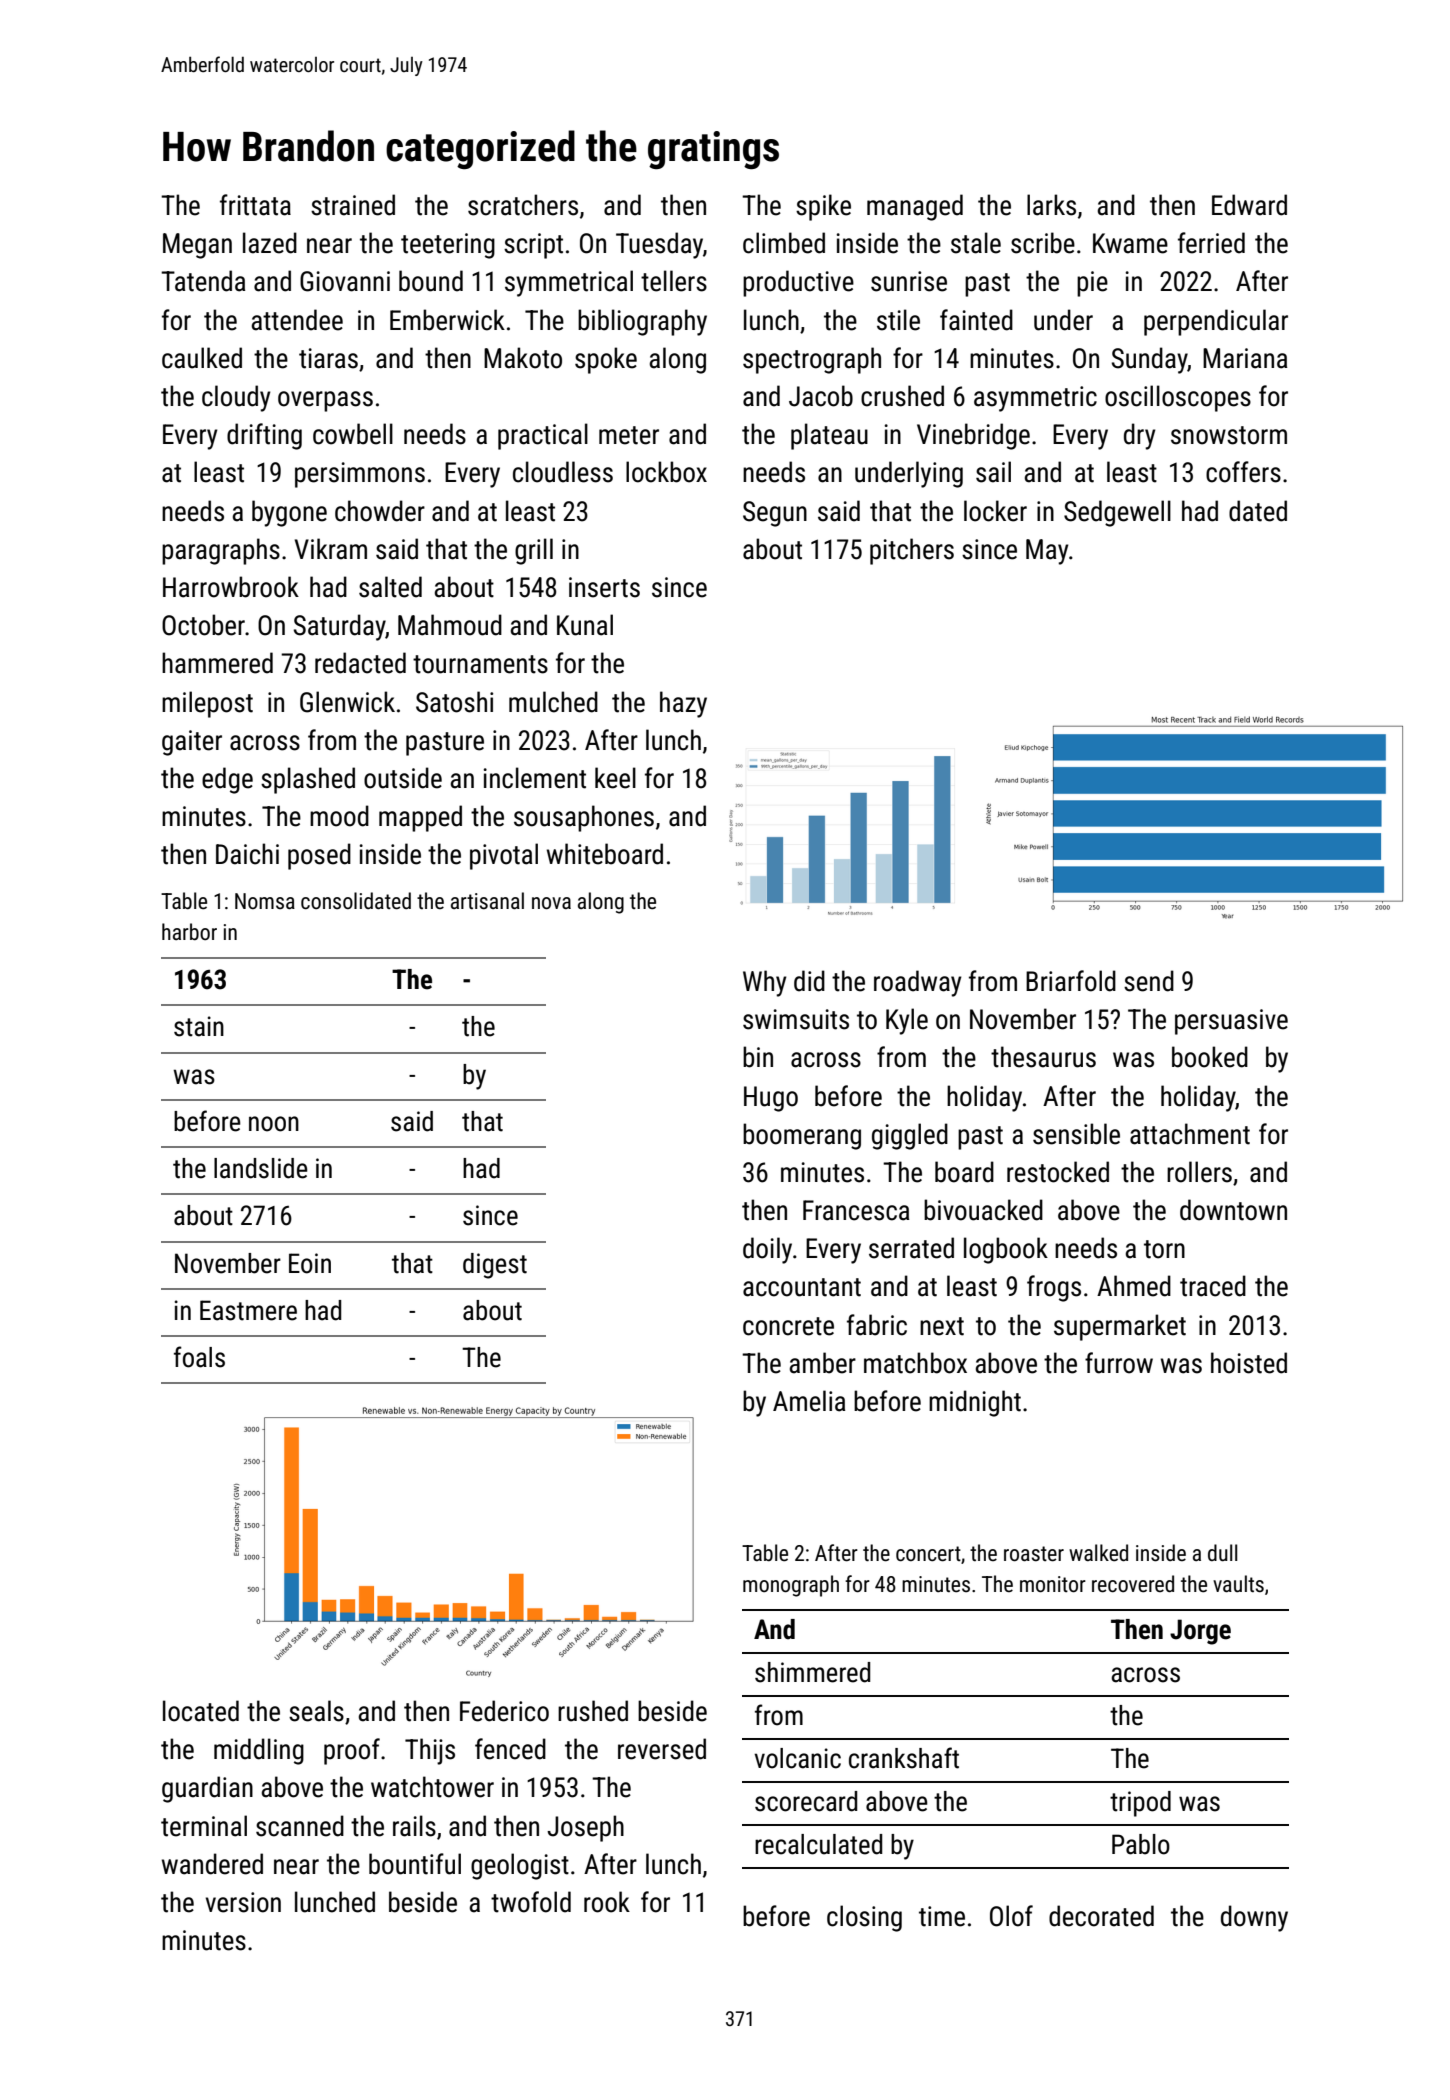 The image size is (1450, 2100). Describe the element at coordinates (243, 1902) in the screenshot. I see `version` at that location.
